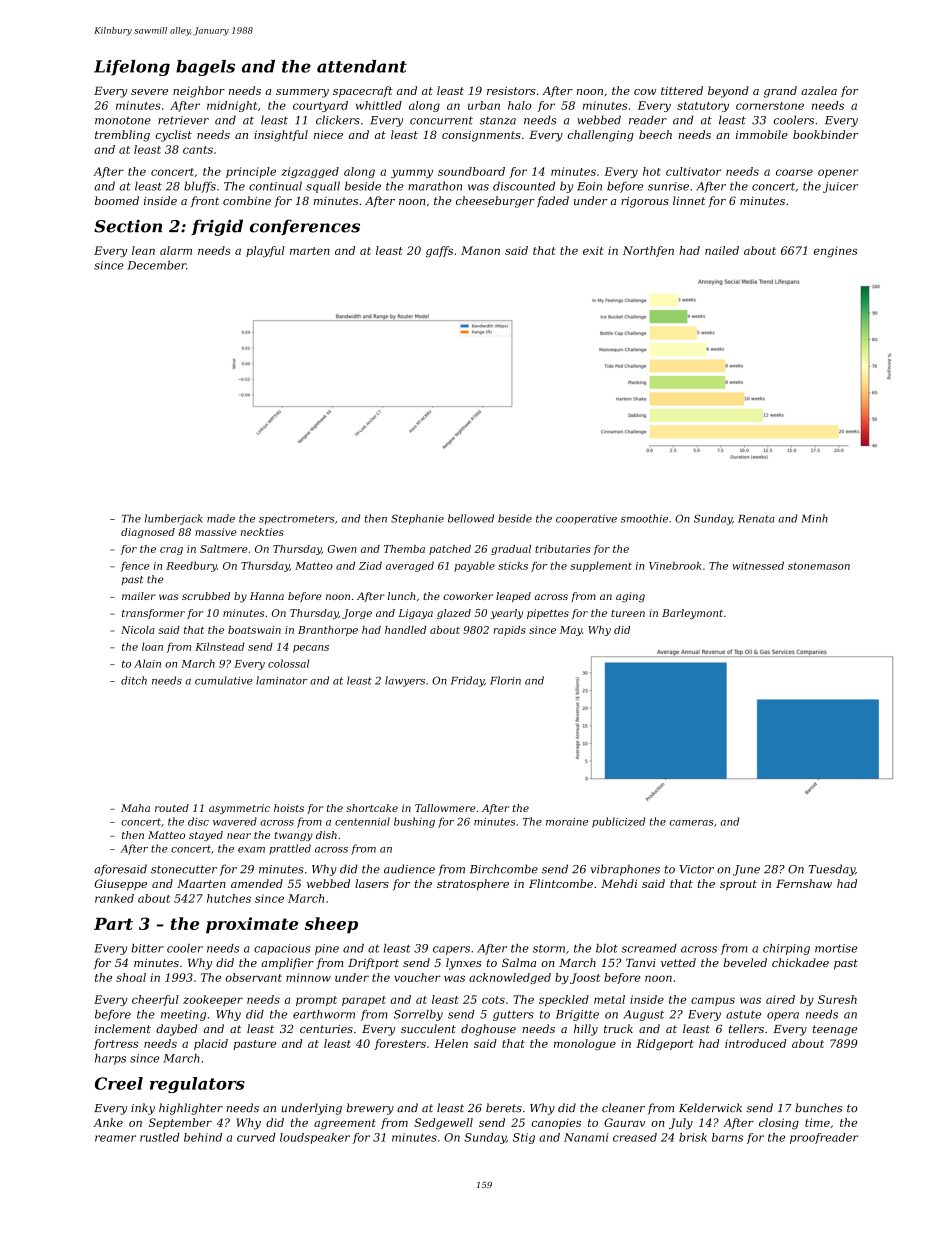  I want to click on smoothie, so click(644, 518).
